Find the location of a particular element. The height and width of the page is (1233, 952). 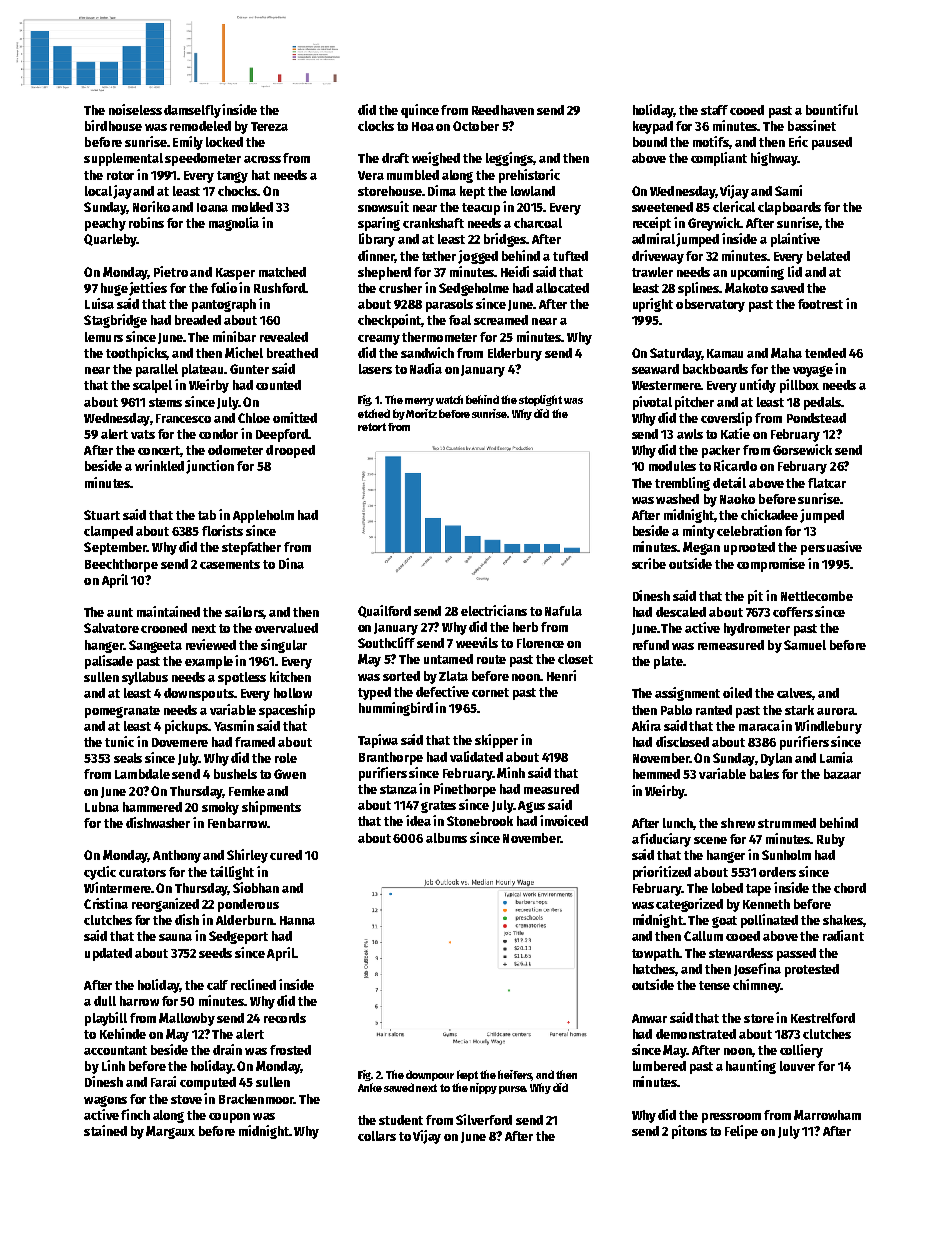

Rushford is located at coordinates (279, 288).
